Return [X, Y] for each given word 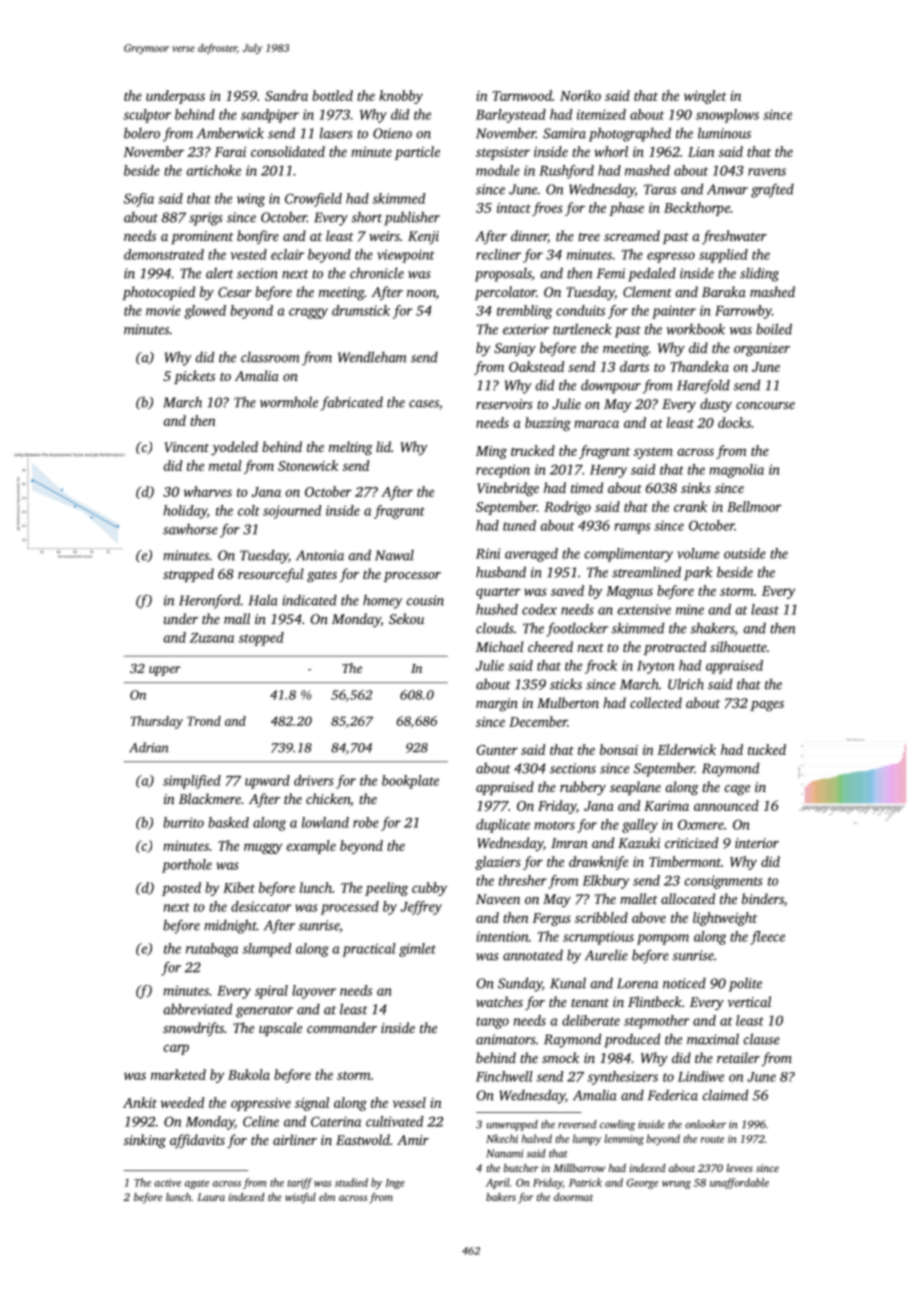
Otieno [392, 133]
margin [497, 705]
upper [165, 671]
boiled [774, 329]
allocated [688, 898]
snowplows [727, 116]
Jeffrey [421, 908]
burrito [183, 822]
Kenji [423, 237]
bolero [142, 133]
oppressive [261, 1104]
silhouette [738, 646]
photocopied [158, 293]
